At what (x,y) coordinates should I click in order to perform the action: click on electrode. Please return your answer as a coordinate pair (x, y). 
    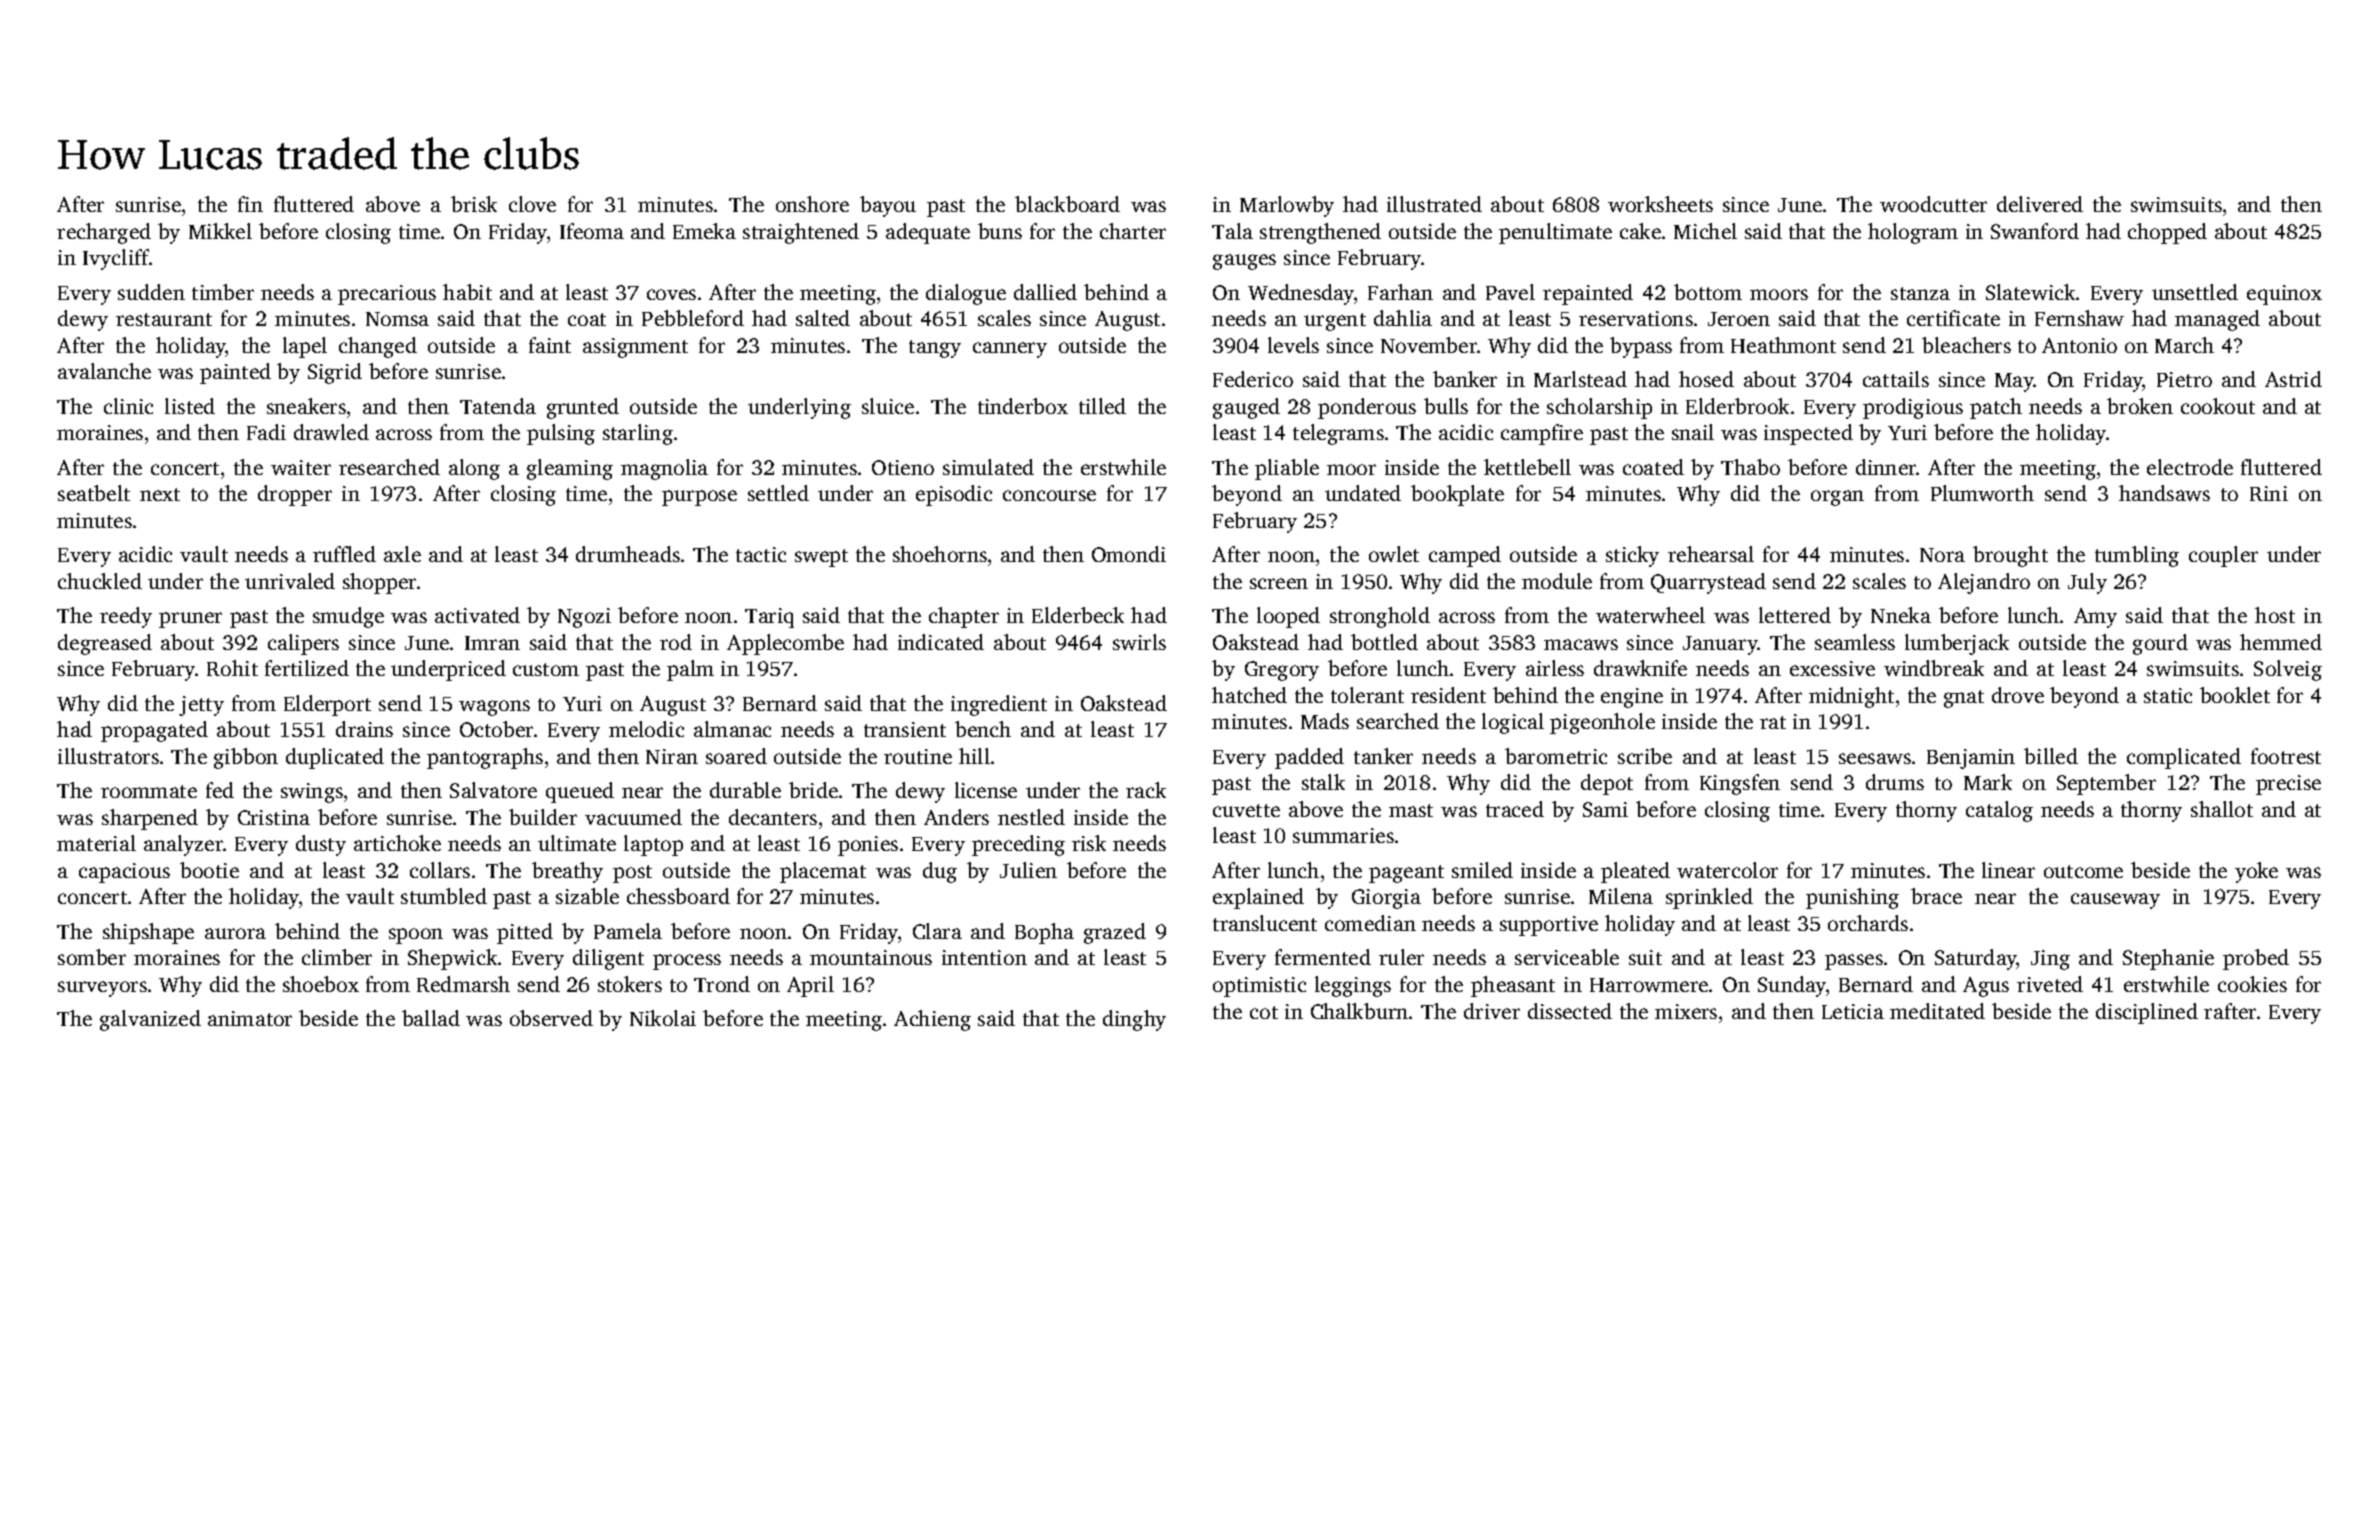
    Looking at the image, I should click on (2190, 467).
